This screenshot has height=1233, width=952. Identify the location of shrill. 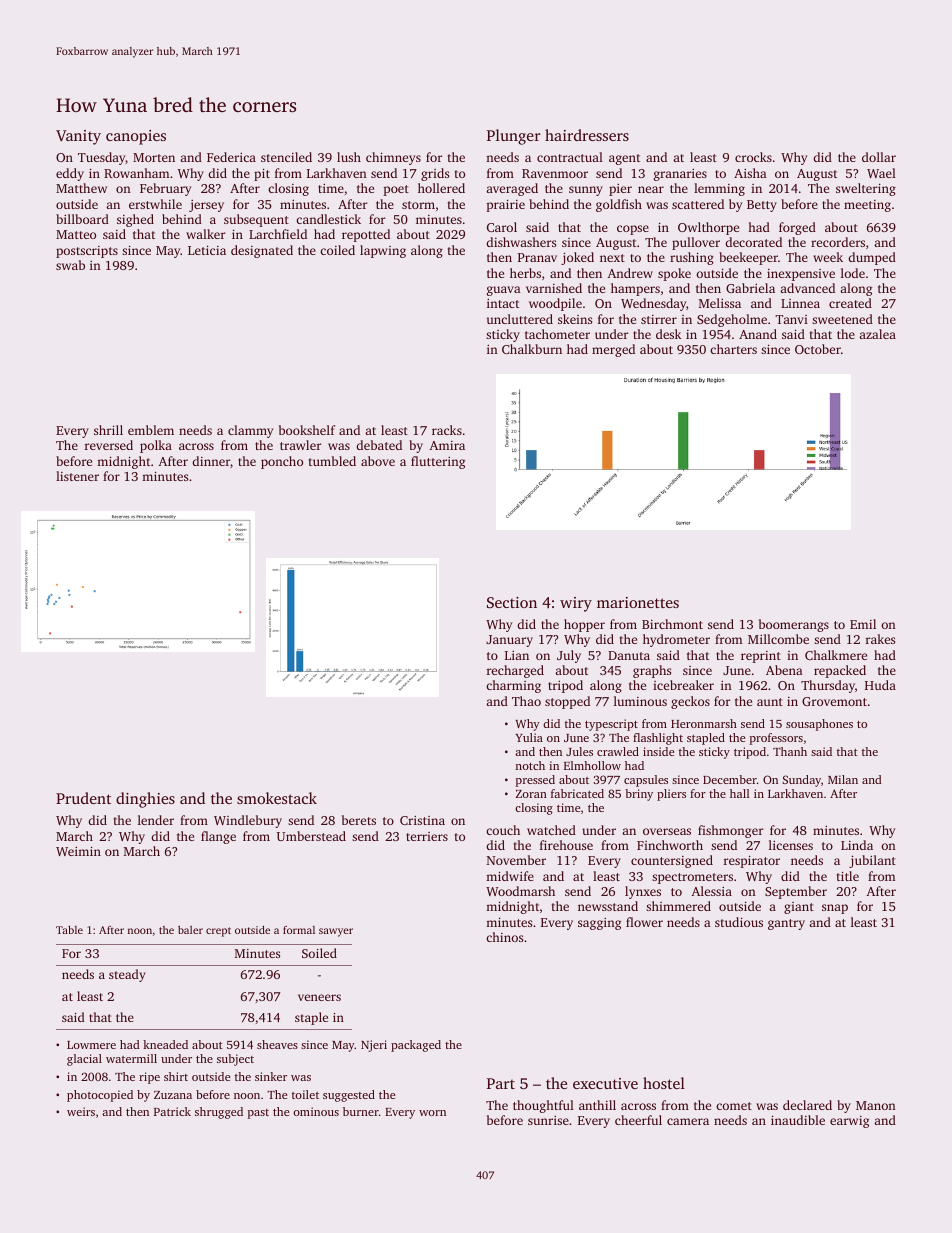
(108, 430).
